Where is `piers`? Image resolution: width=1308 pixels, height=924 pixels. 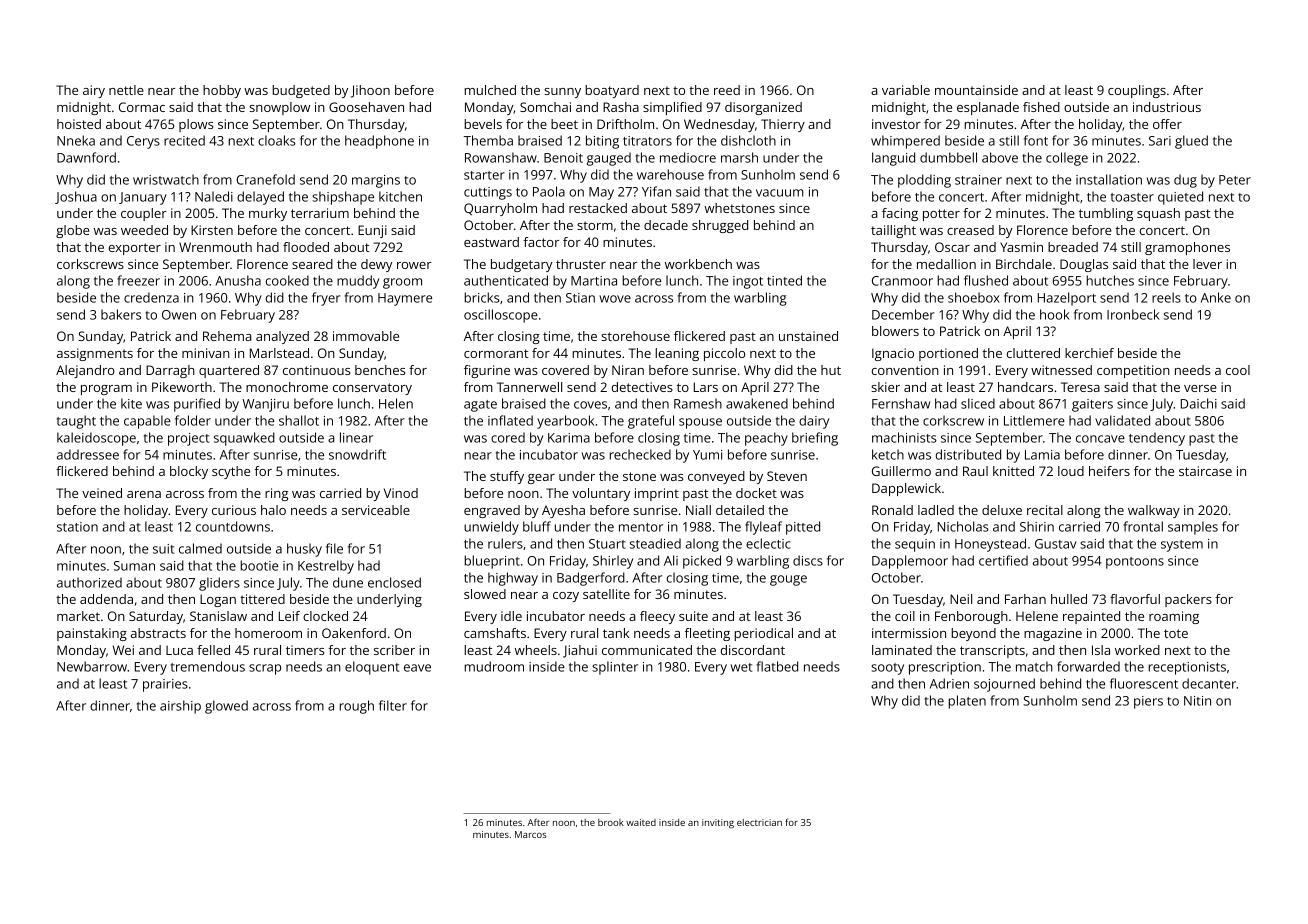 piers is located at coordinates (1148, 702).
